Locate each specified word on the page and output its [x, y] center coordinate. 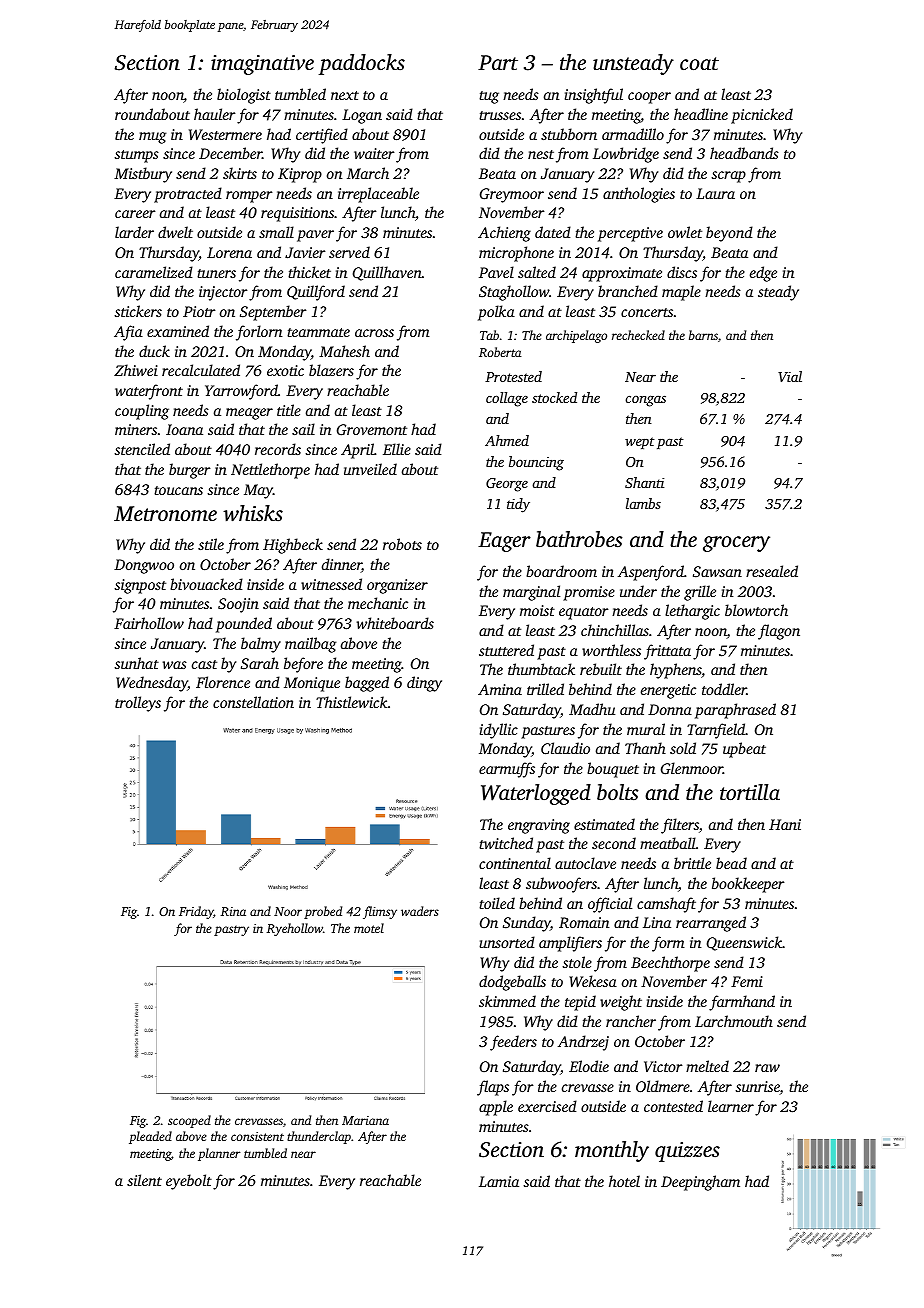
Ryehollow [295, 929]
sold [683, 748]
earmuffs [507, 770]
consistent [257, 1136]
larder [134, 232]
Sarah [260, 663]
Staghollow [514, 293]
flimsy [380, 912]
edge [763, 274]
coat [699, 63]
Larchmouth [734, 1021]
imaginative [262, 65]
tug [489, 97]
